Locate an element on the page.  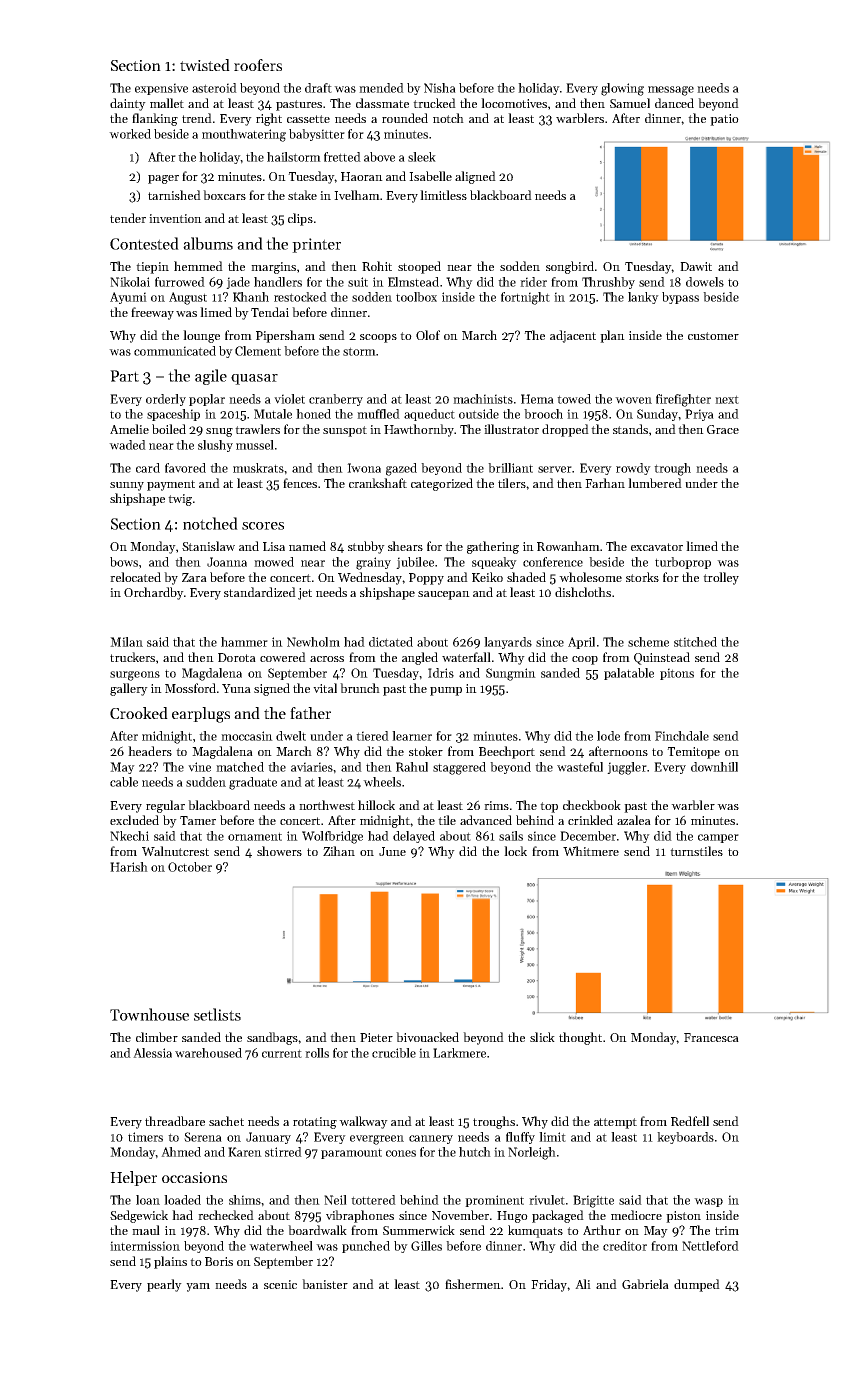
rolls is located at coordinates (317, 1053).
